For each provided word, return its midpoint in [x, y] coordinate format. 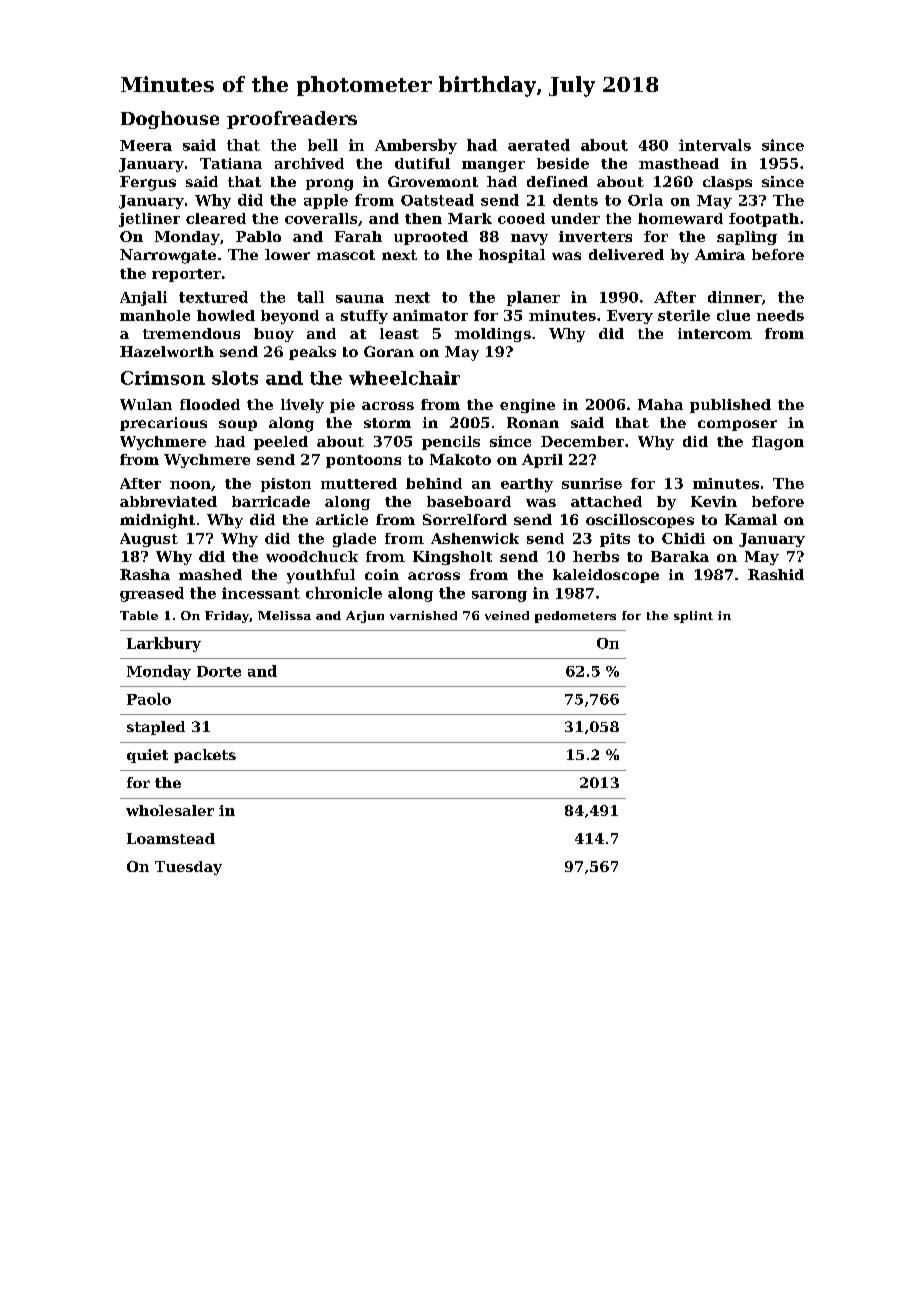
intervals [715, 145]
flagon [778, 443]
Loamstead [171, 838]
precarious [163, 424]
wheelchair [404, 378]
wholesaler [170, 810]
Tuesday [188, 868]
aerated [539, 145]
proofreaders [292, 120]
